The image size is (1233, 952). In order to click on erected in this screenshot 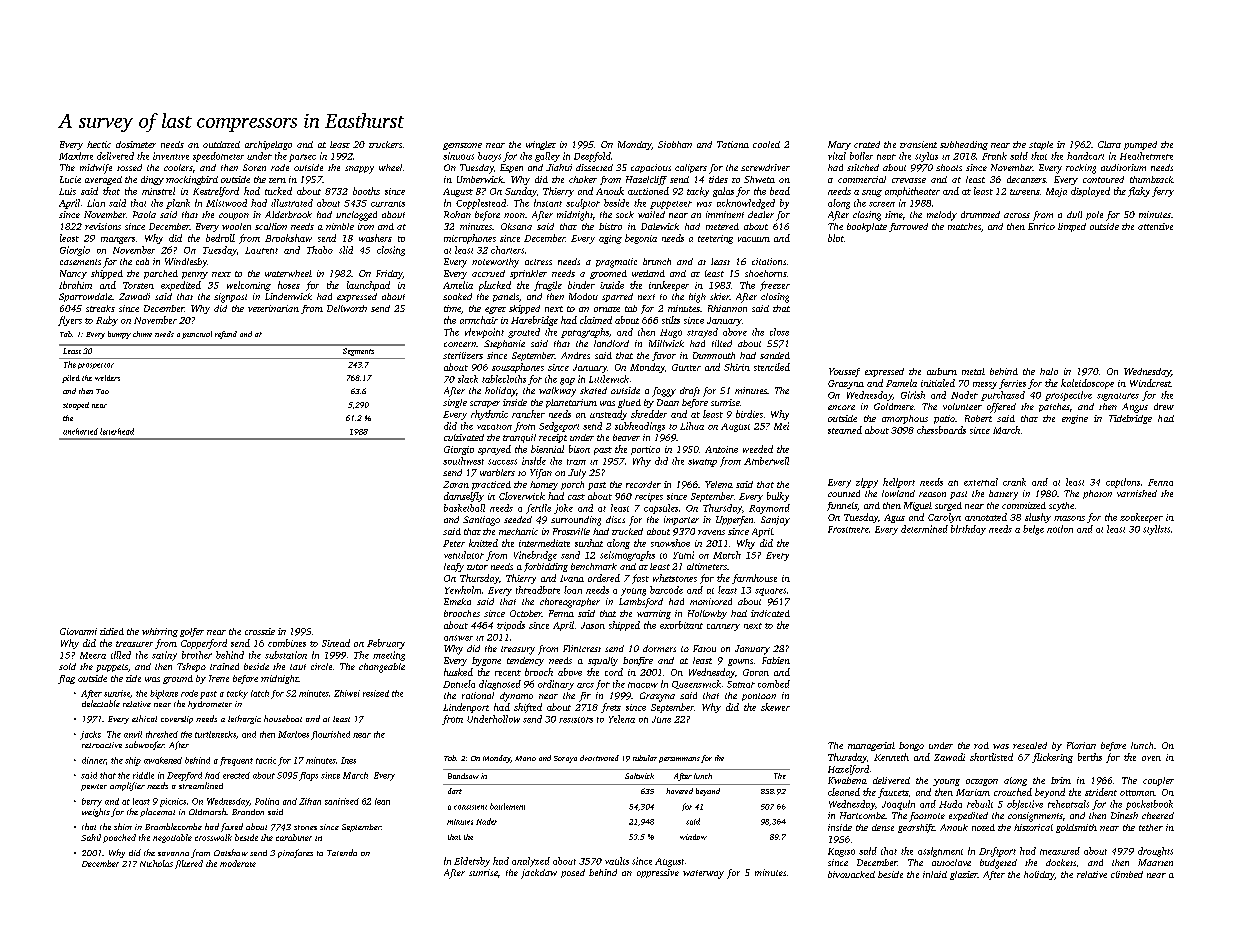, I will do `click(236, 775)`.
